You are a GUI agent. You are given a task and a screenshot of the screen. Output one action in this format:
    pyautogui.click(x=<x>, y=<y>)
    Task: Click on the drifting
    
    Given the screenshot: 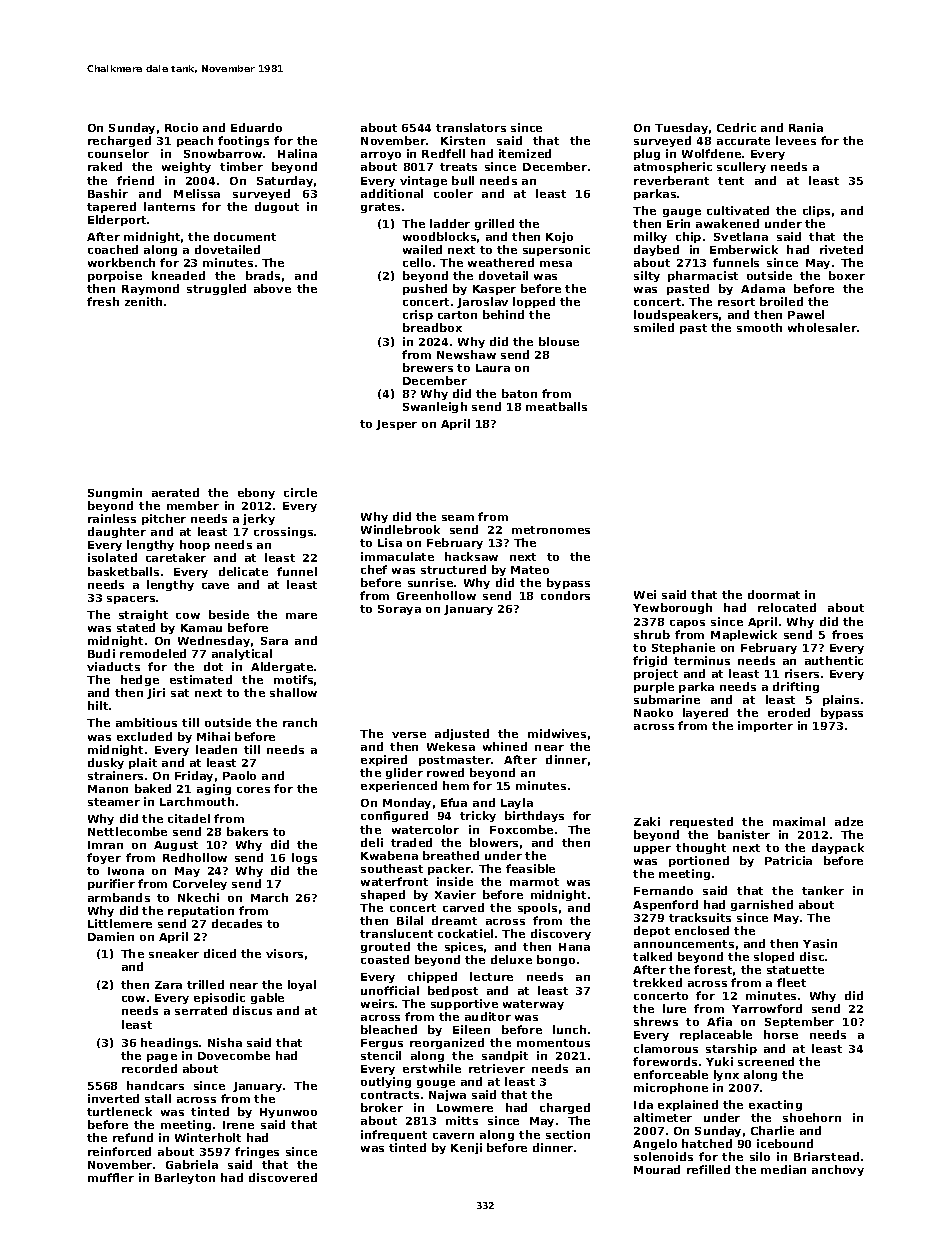 What is the action you would take?
    pyautogui.click(x=796, y=687)
